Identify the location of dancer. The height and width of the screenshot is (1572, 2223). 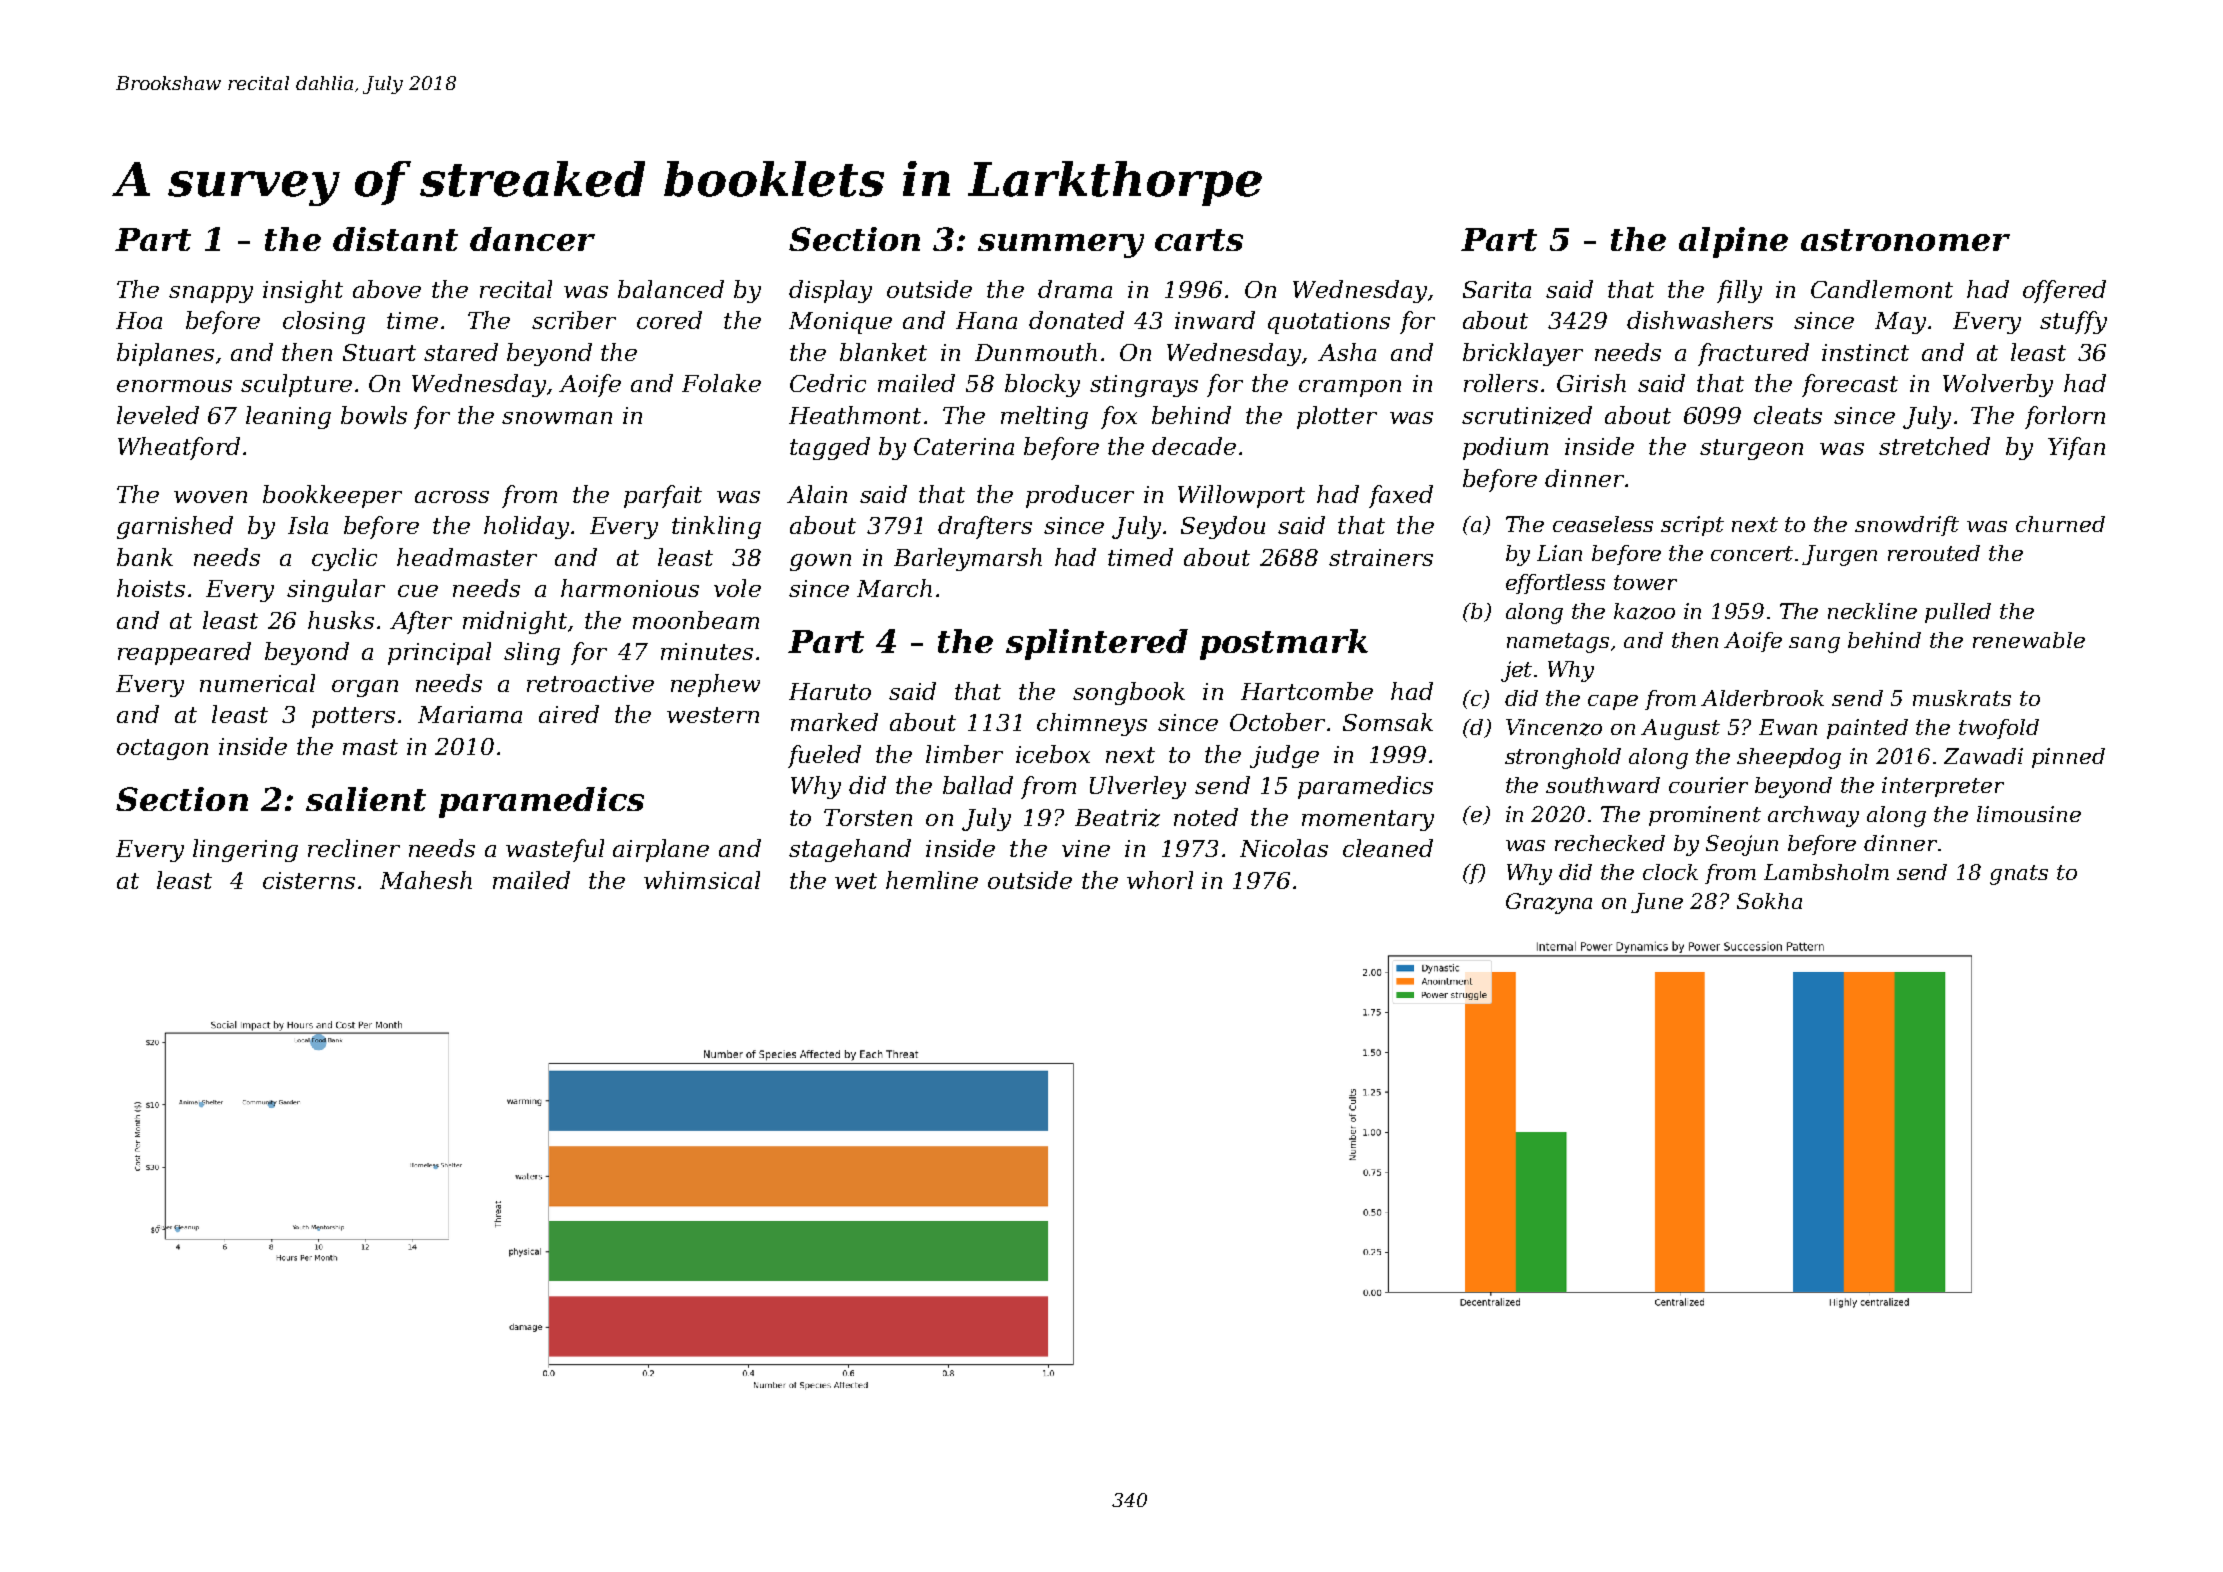
(532, 239).
